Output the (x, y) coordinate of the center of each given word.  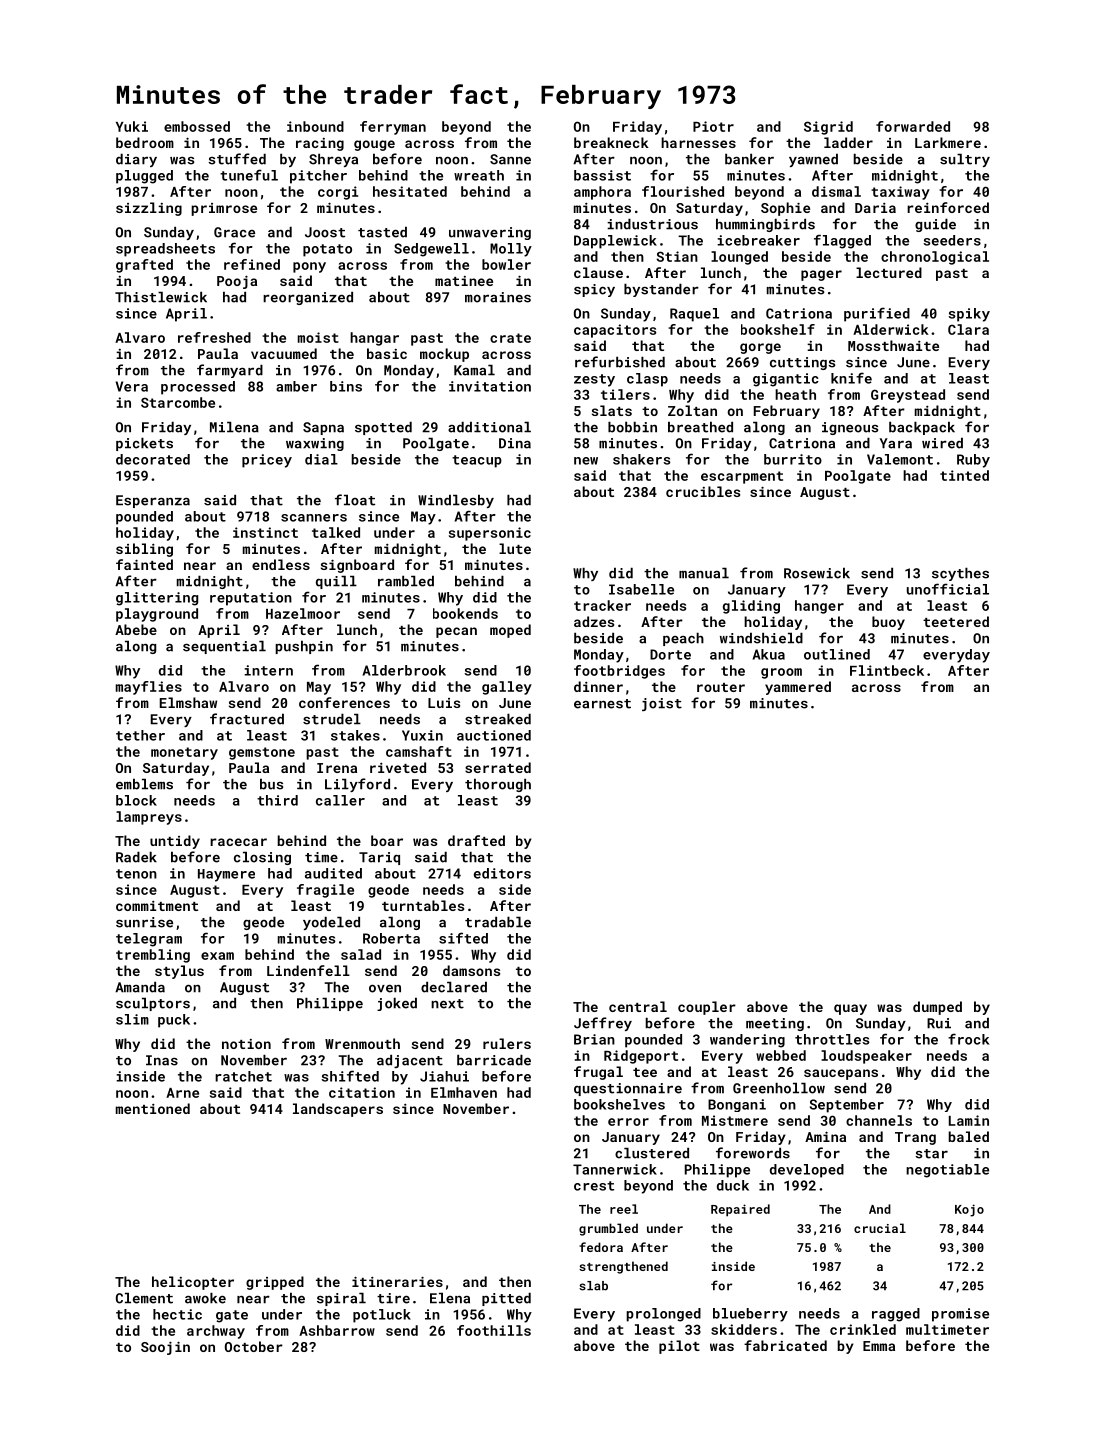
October (254, 1346)
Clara (968, 329)
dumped (937, 1008)
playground (157, 615)
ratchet (243, 1076)
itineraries (397, 1281)
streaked (498, 719)
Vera (132, 386)
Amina (825, 1136)
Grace (234, 232)
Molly (511, 250)
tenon (136, 874)
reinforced (948, 207)
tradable (498, 922)
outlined (837, 654)
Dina (515, 443)
